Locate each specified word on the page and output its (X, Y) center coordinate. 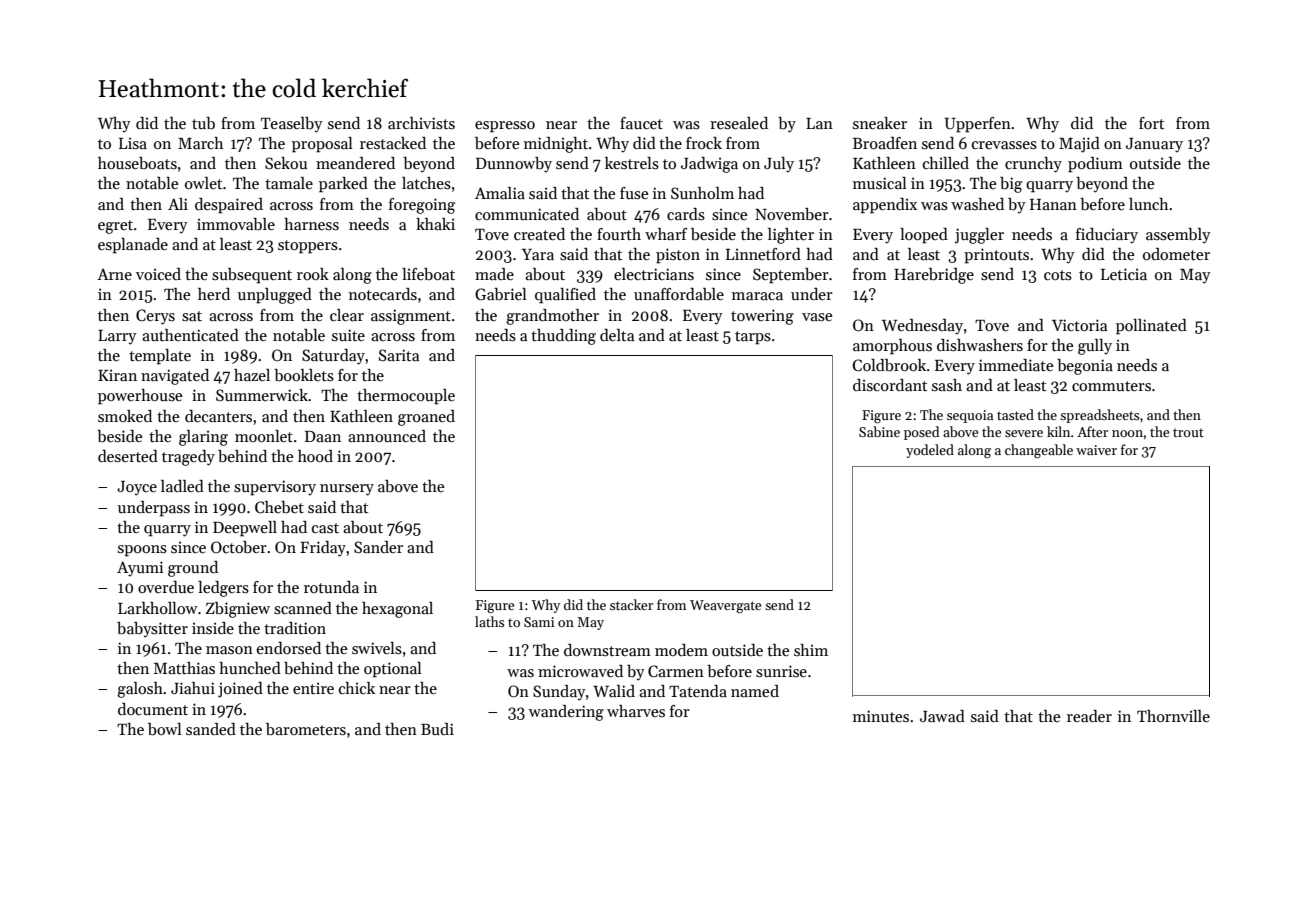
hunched (250, 668)
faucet (641, 123)
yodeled (930, 451)
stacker (631, 604)
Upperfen (978, 125)
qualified (565, 296)
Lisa (133, 143)
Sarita (399, 355)
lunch (1148, 204)
